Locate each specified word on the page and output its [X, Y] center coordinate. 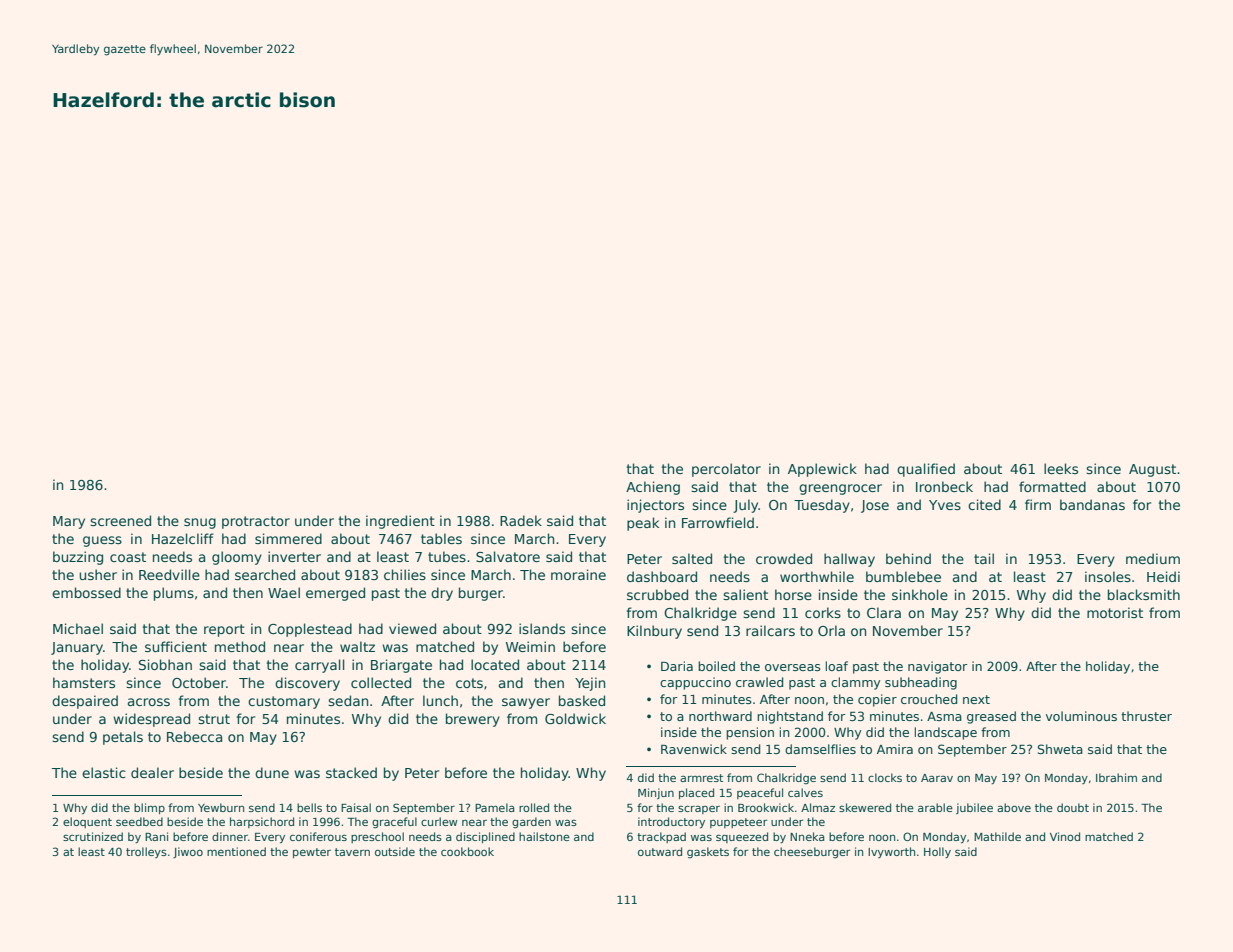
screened [120, 520]
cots [469, 683]
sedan [348, 700]
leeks [1061, 468]
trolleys [146, 852]
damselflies [820, 749]
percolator [726, 470]
